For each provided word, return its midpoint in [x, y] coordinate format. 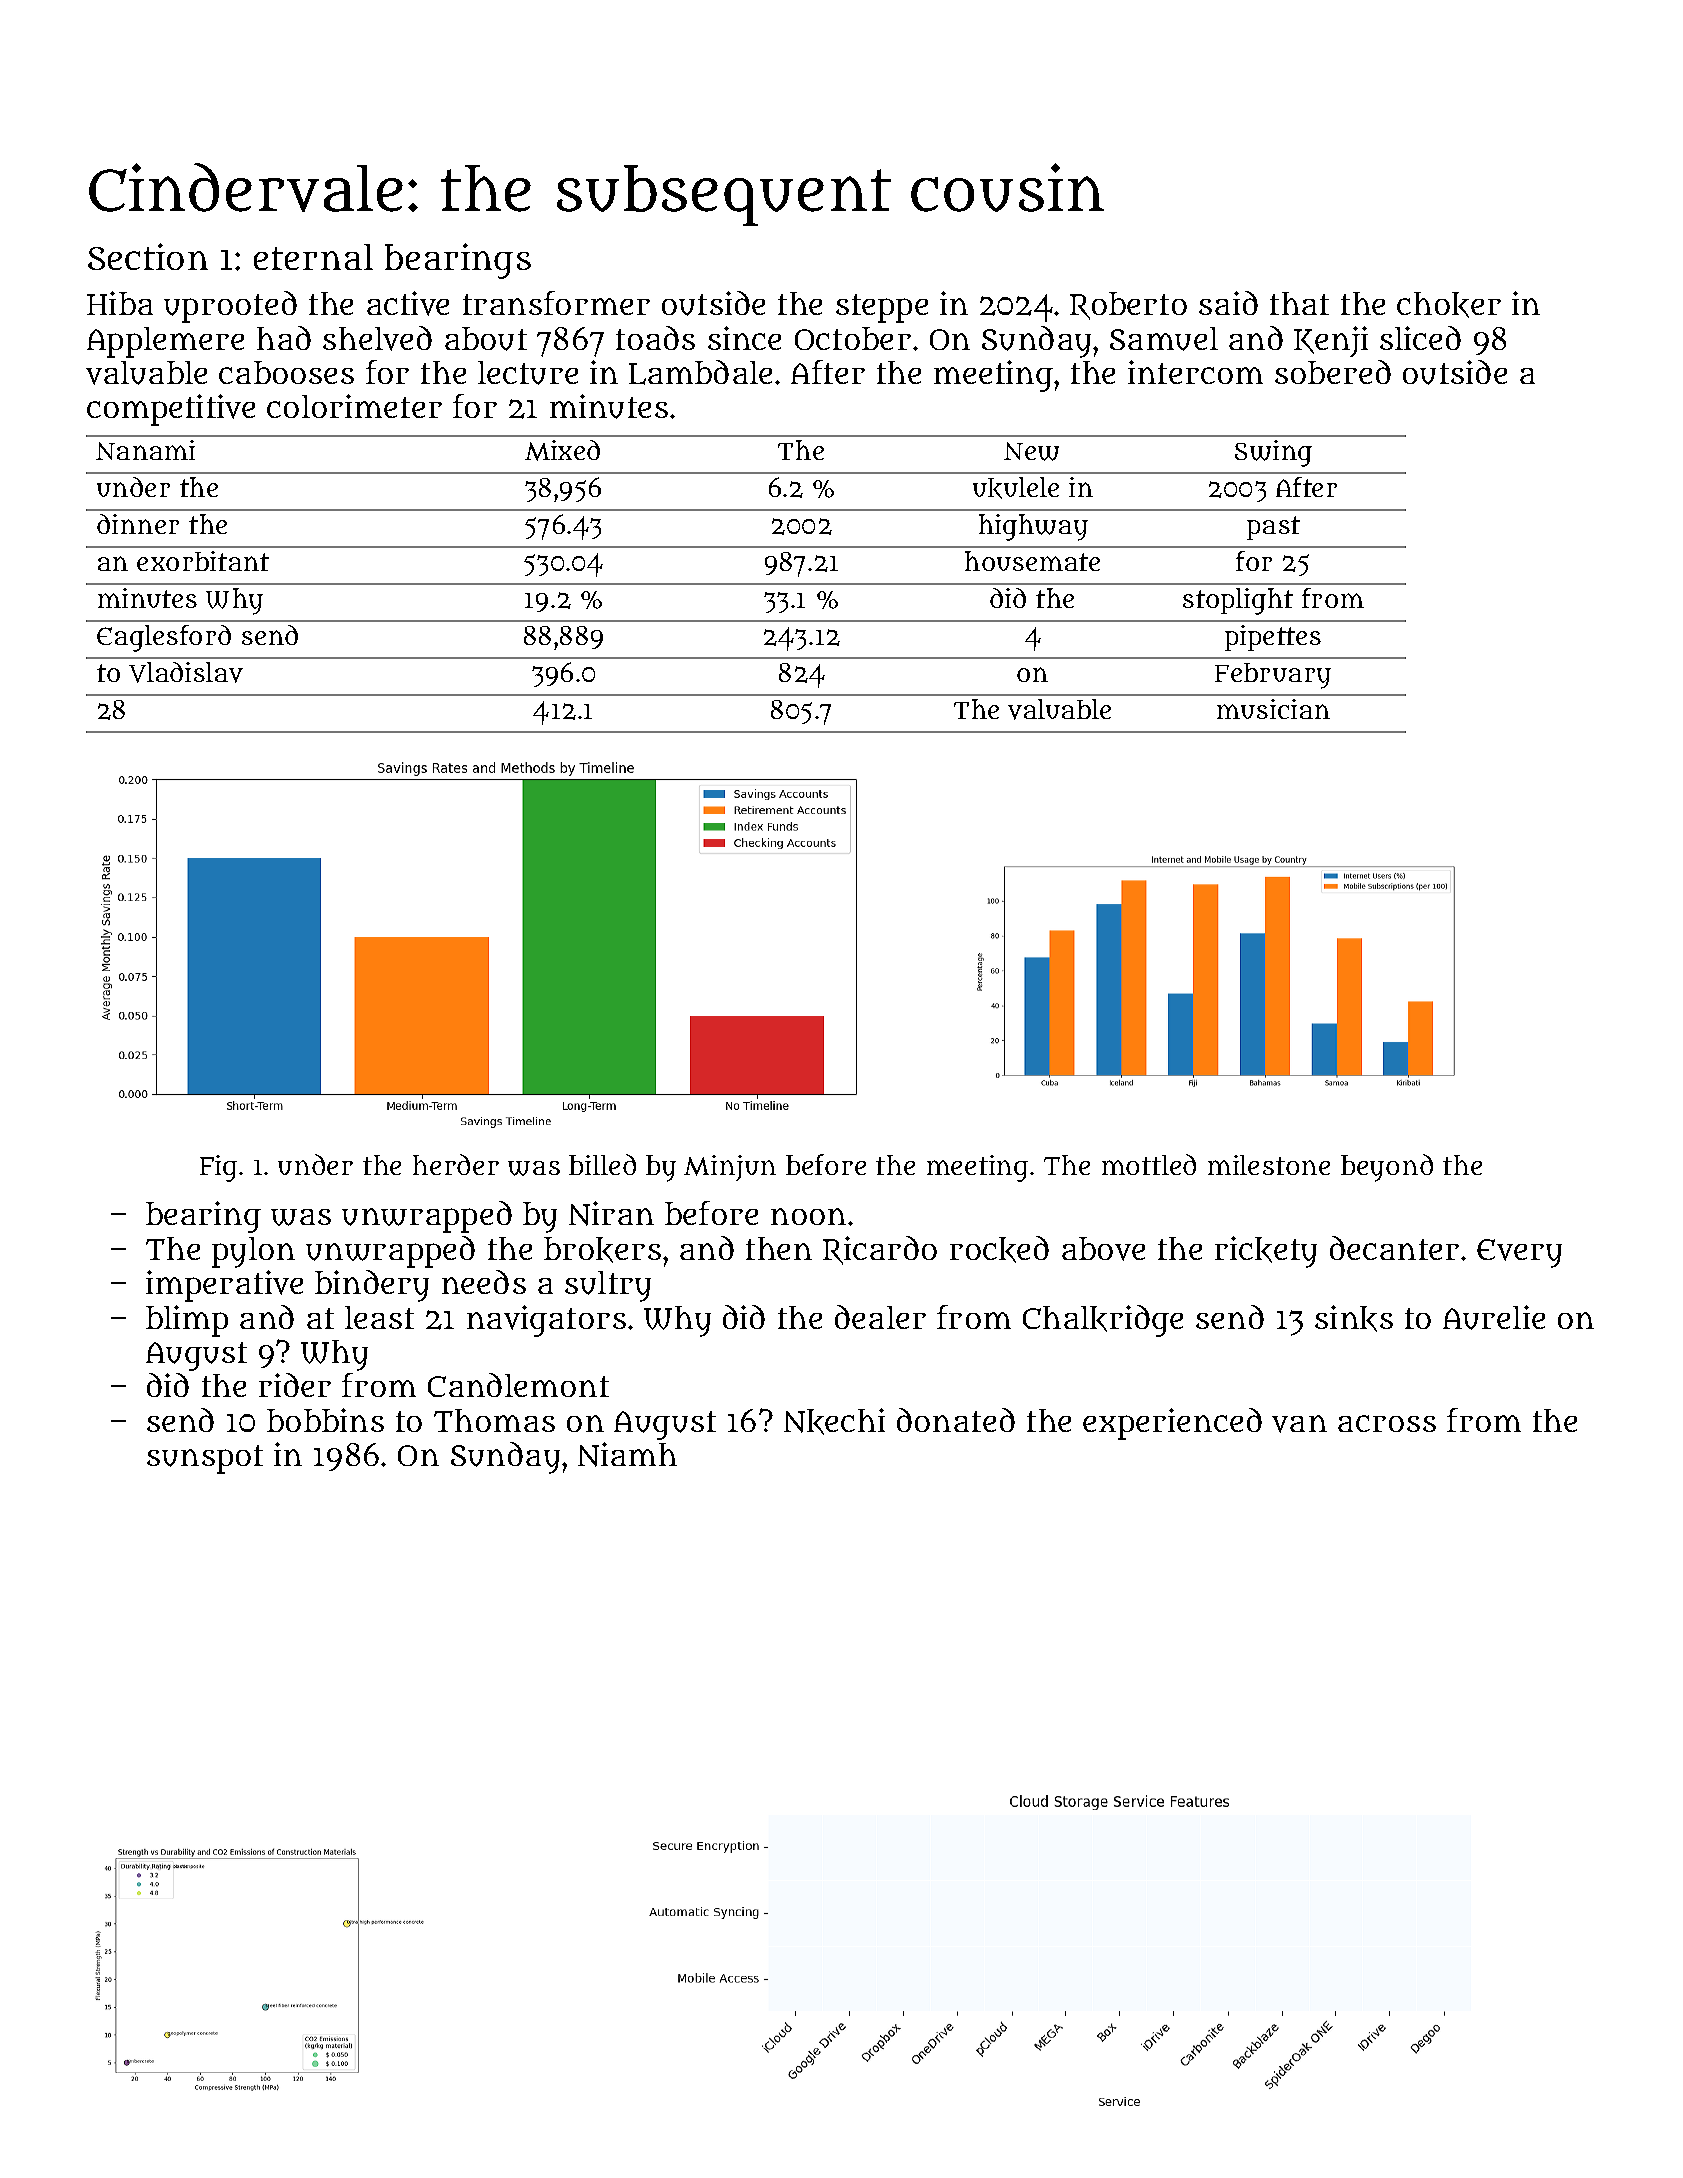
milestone [1269, 1165]
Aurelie [1494, 1317]
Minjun [730, 1168]
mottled [1149, 1164]
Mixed [562, 450]
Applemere [165, 342]
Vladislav [186, 672]
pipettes [1273, 638]
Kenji [1331, 341]
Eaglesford [164, 638]
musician [1273, 709]
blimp [187, 1321]
